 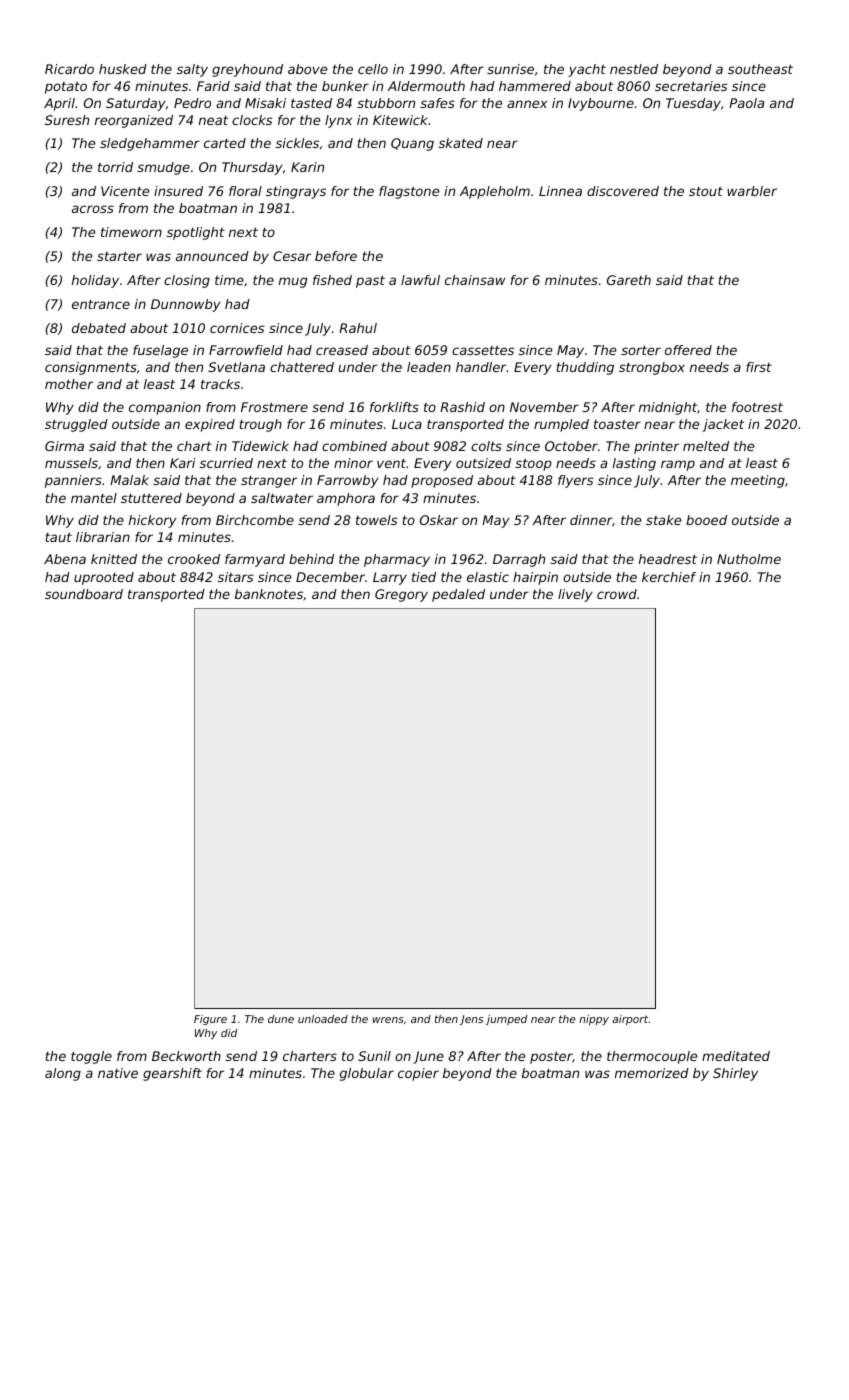 I want to click on chainsaw, so click(x=475, y=280).
